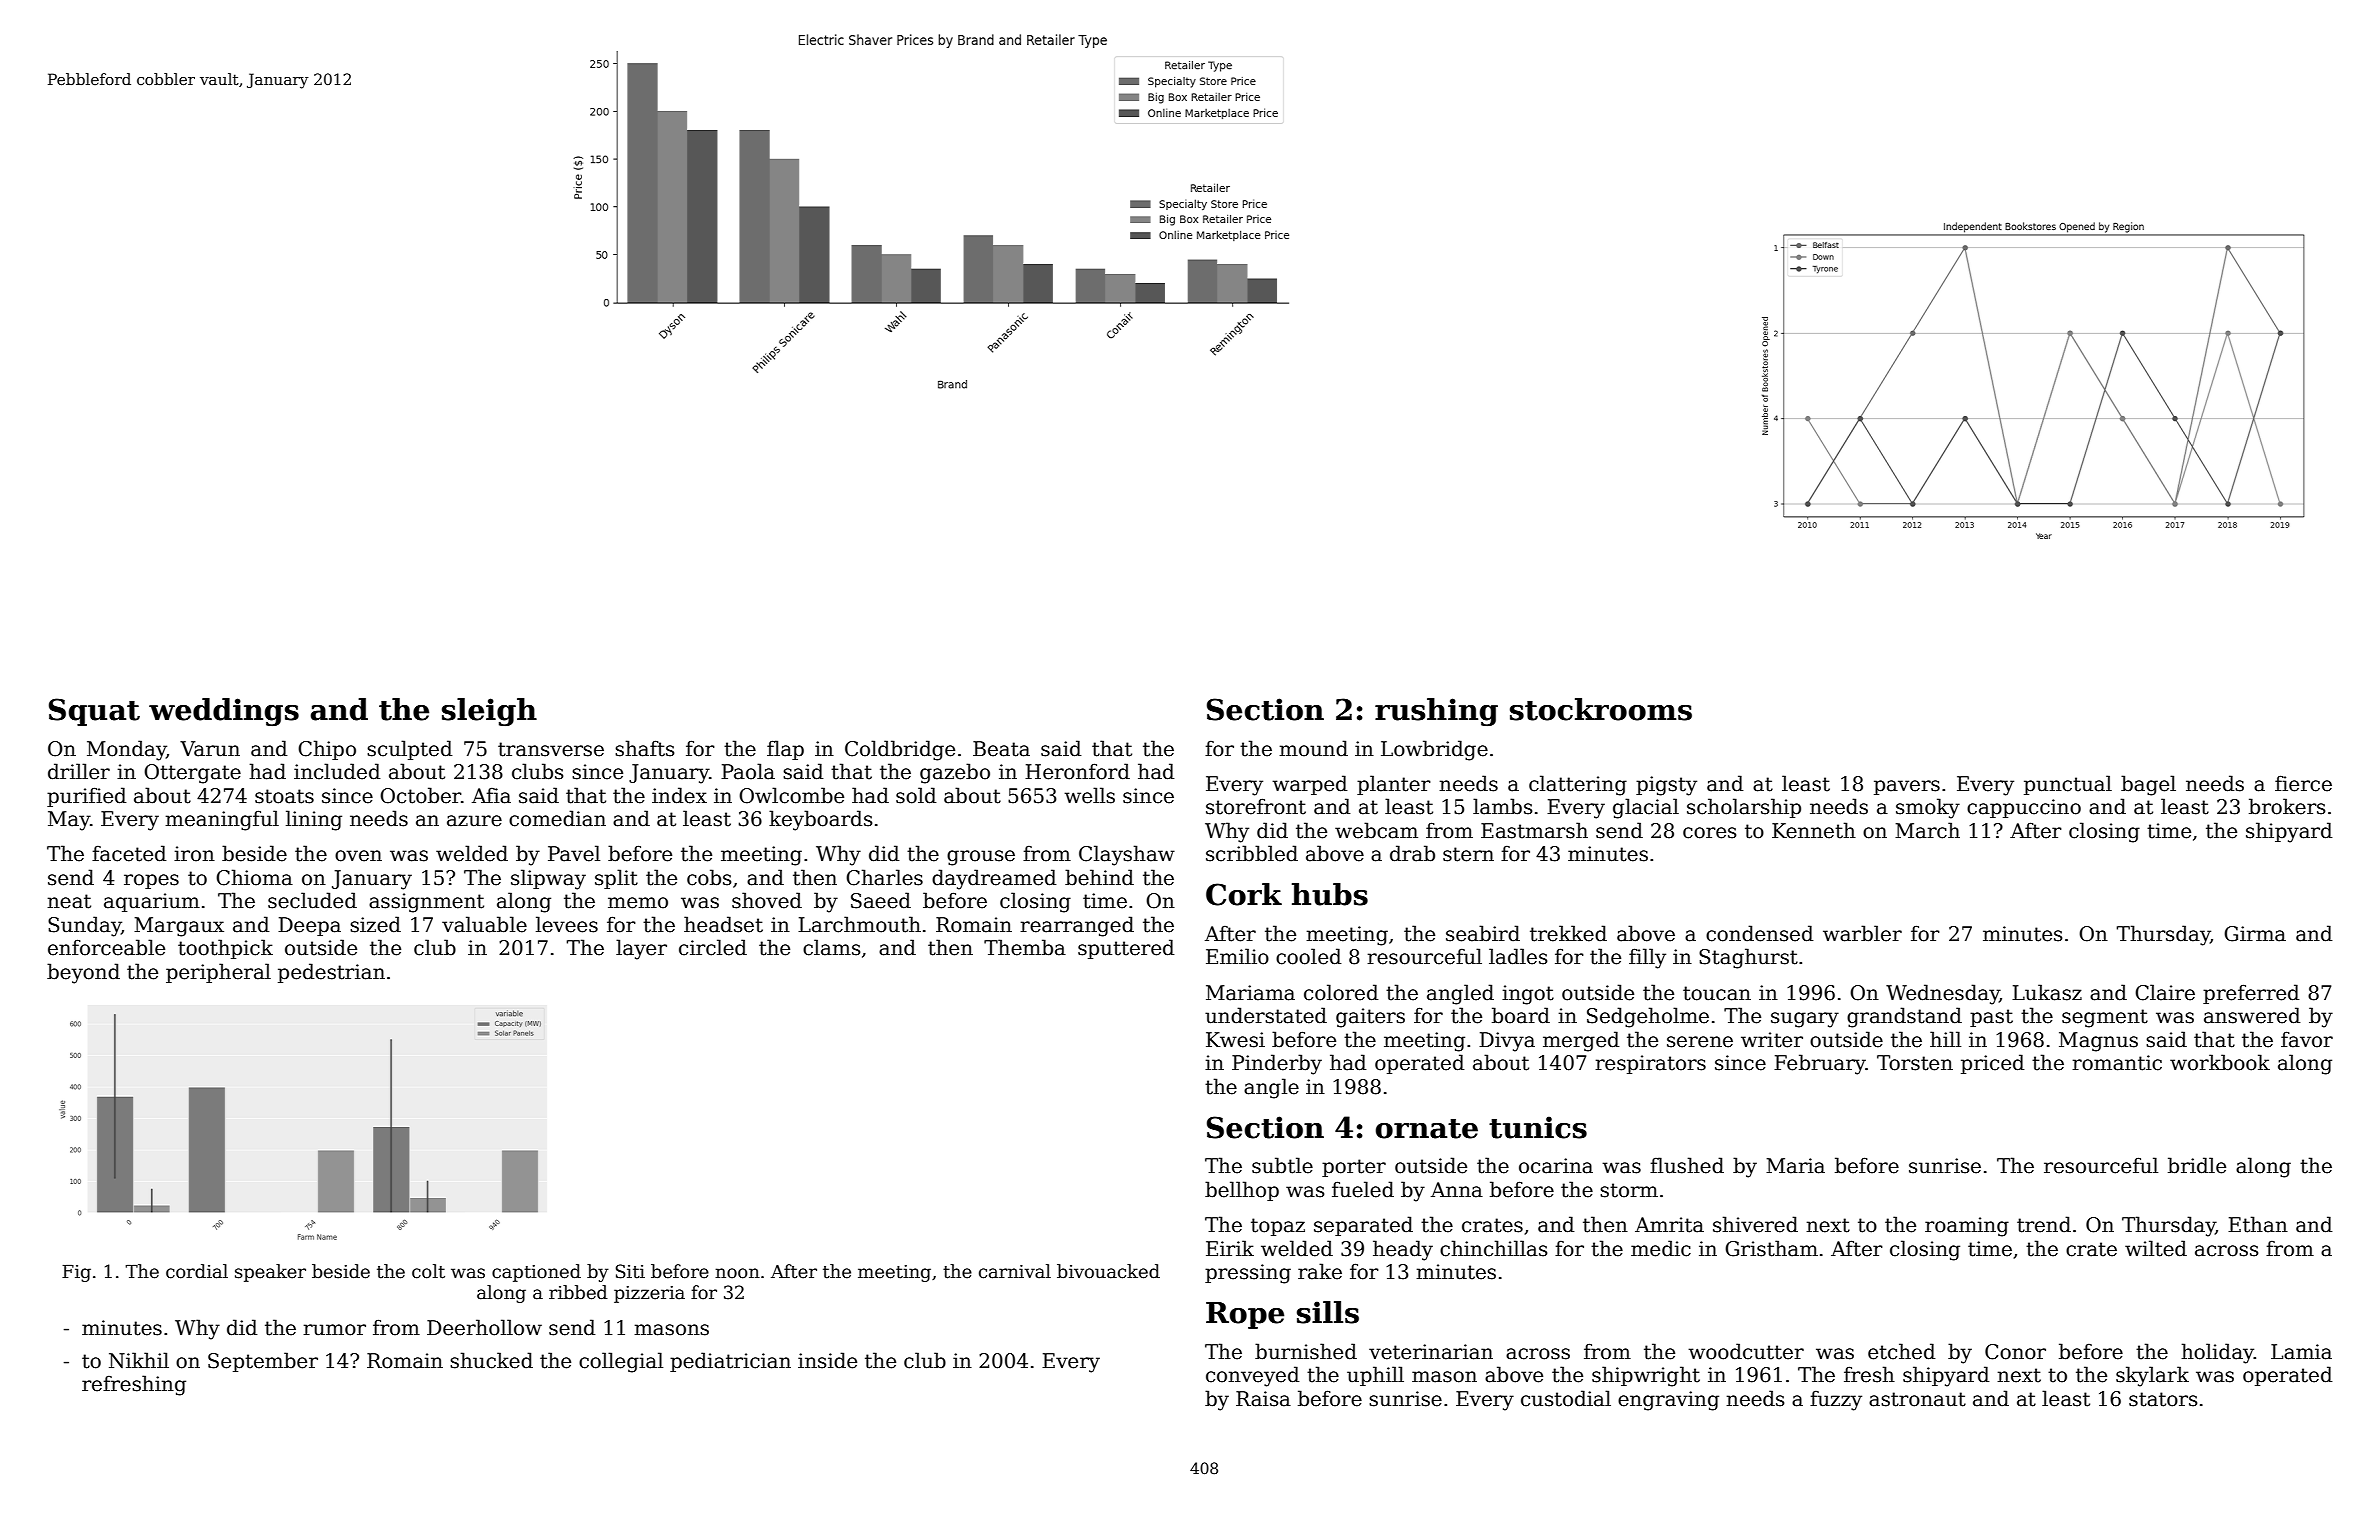 The height and width of the screenshot is (1540, 2380). Describe the element at coordinates (197, 1271) in the screenshot. I see `cordial` at that location.
